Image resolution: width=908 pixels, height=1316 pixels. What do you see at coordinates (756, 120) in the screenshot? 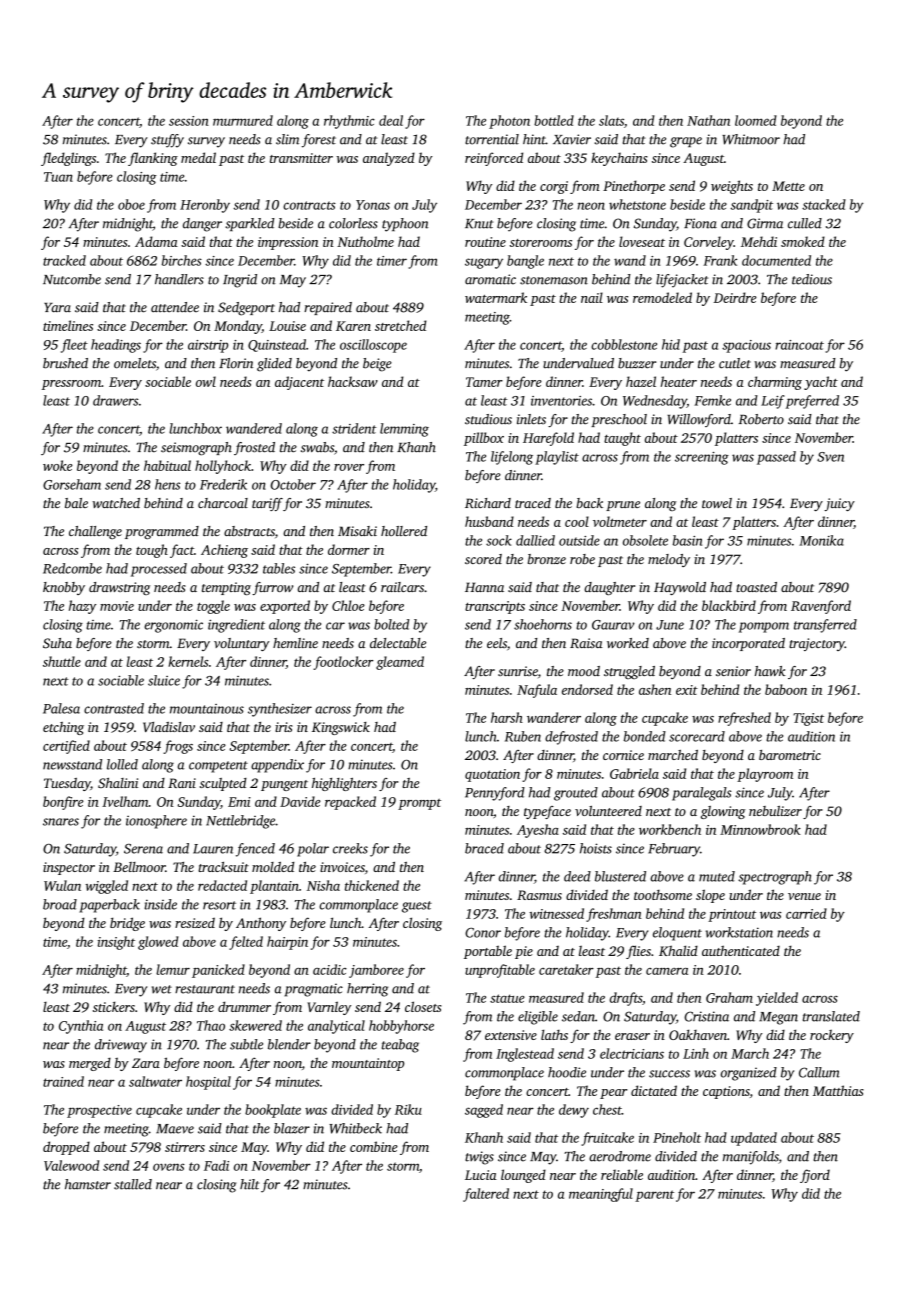
I see `loomed` at bounding box center [756, 120].
